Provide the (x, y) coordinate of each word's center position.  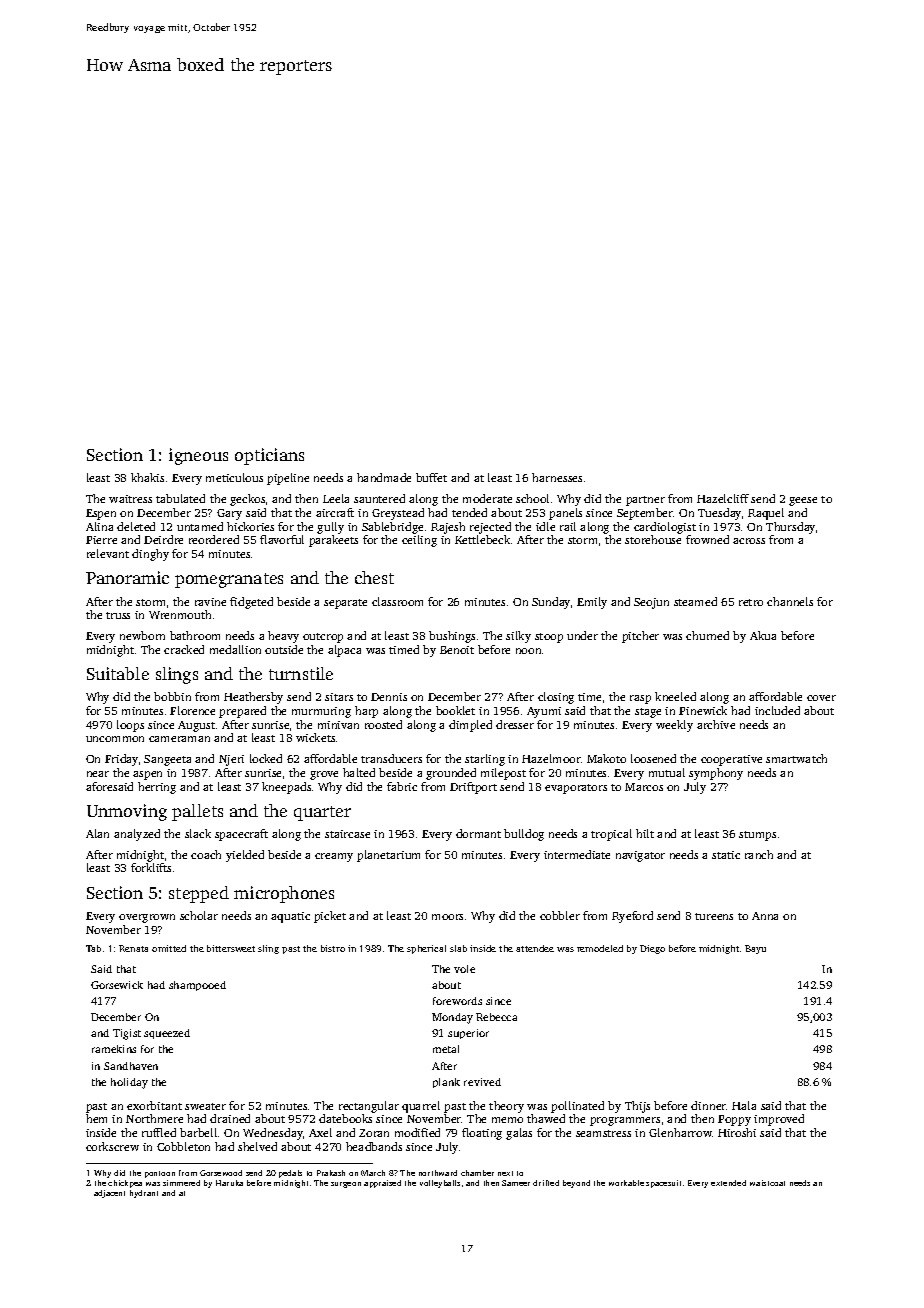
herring (157, 788)
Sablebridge (392, 528)
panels (565, 514)
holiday (129, 1083)
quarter (322, 813)
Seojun (651, 603)
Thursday (790, 528)
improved (779, 1120)
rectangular (369, 1107)
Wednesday (273, 1134)
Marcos (644, 787)
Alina (99, 526)
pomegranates (229, 580)
